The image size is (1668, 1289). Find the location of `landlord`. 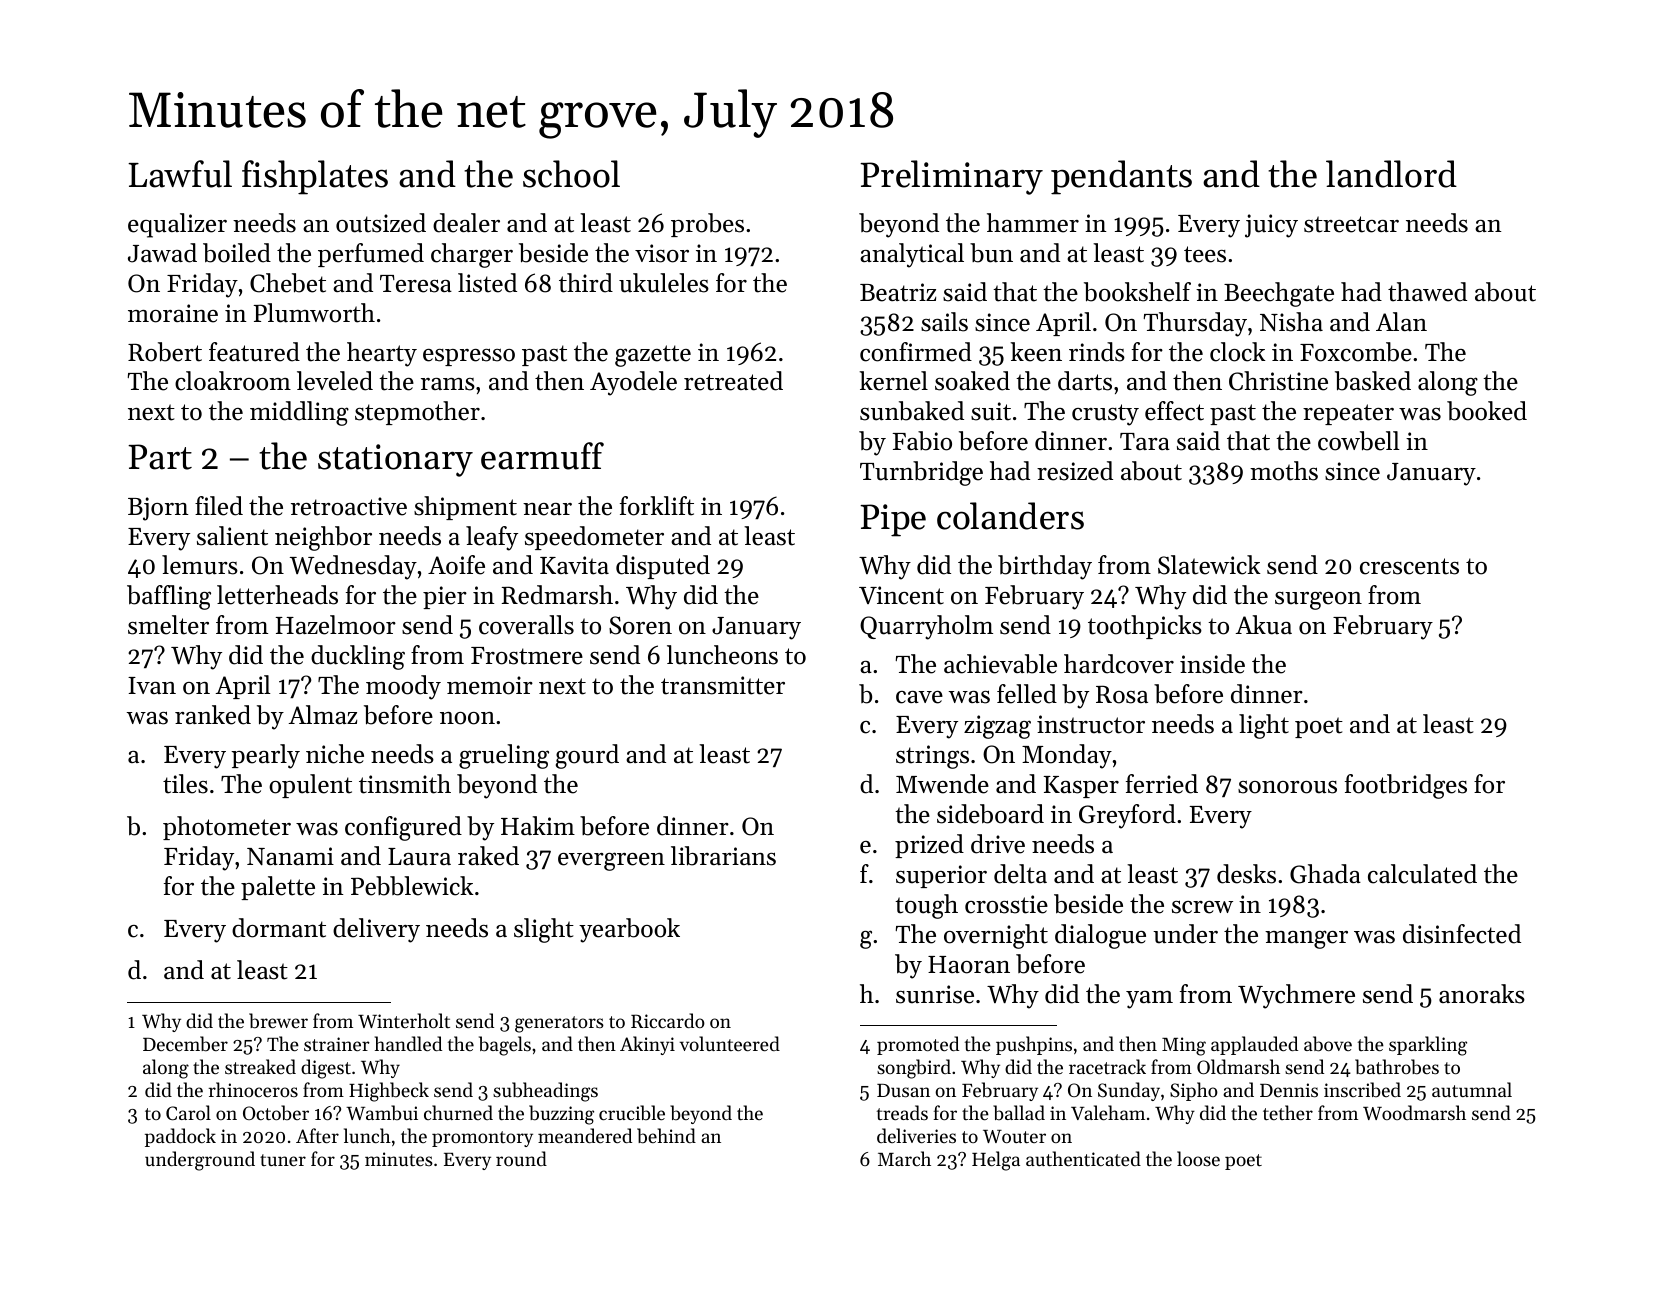

landlord is located at coordinates (1391, 174).
